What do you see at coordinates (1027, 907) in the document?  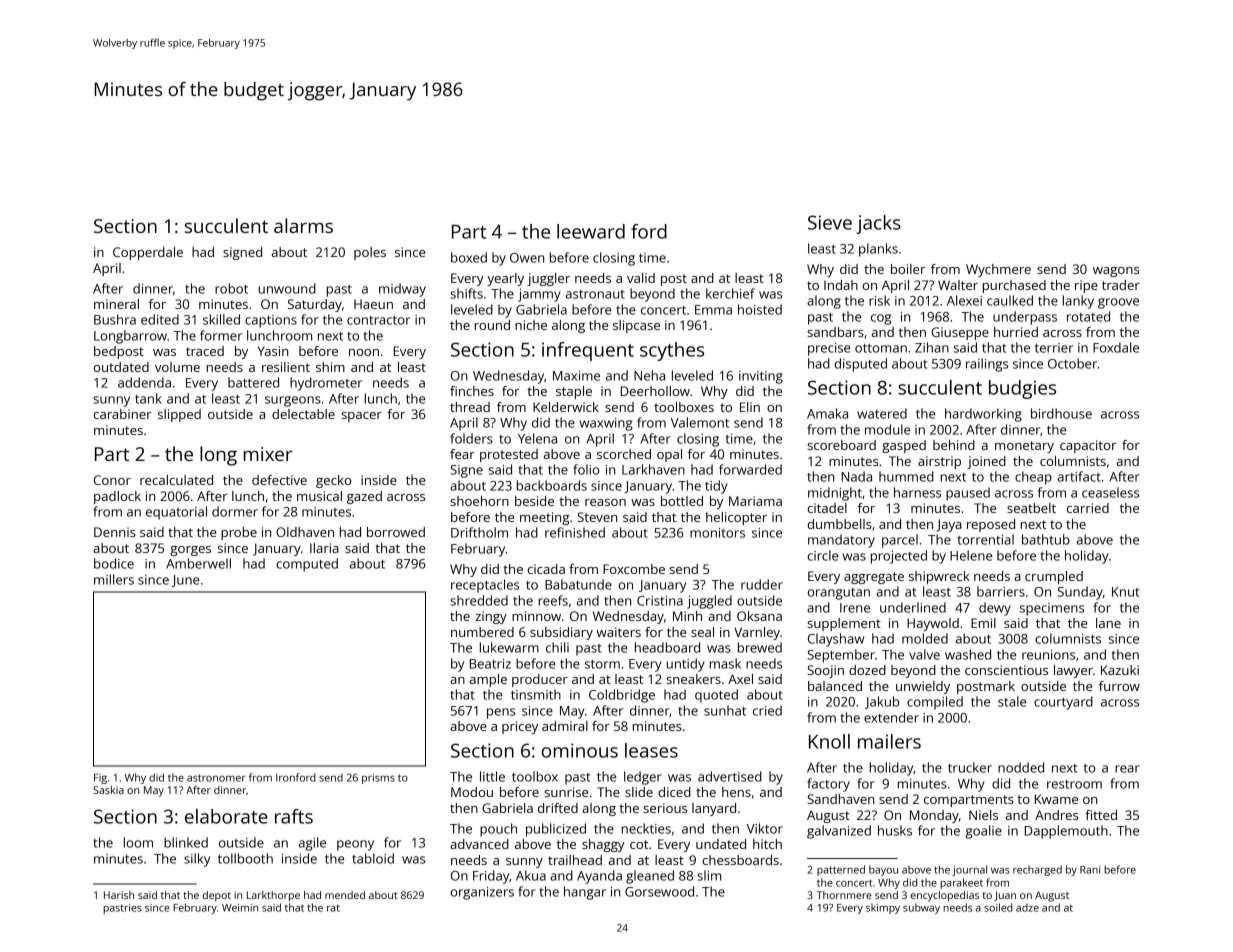 I see `adze` at bounding box center [1027, 907].
